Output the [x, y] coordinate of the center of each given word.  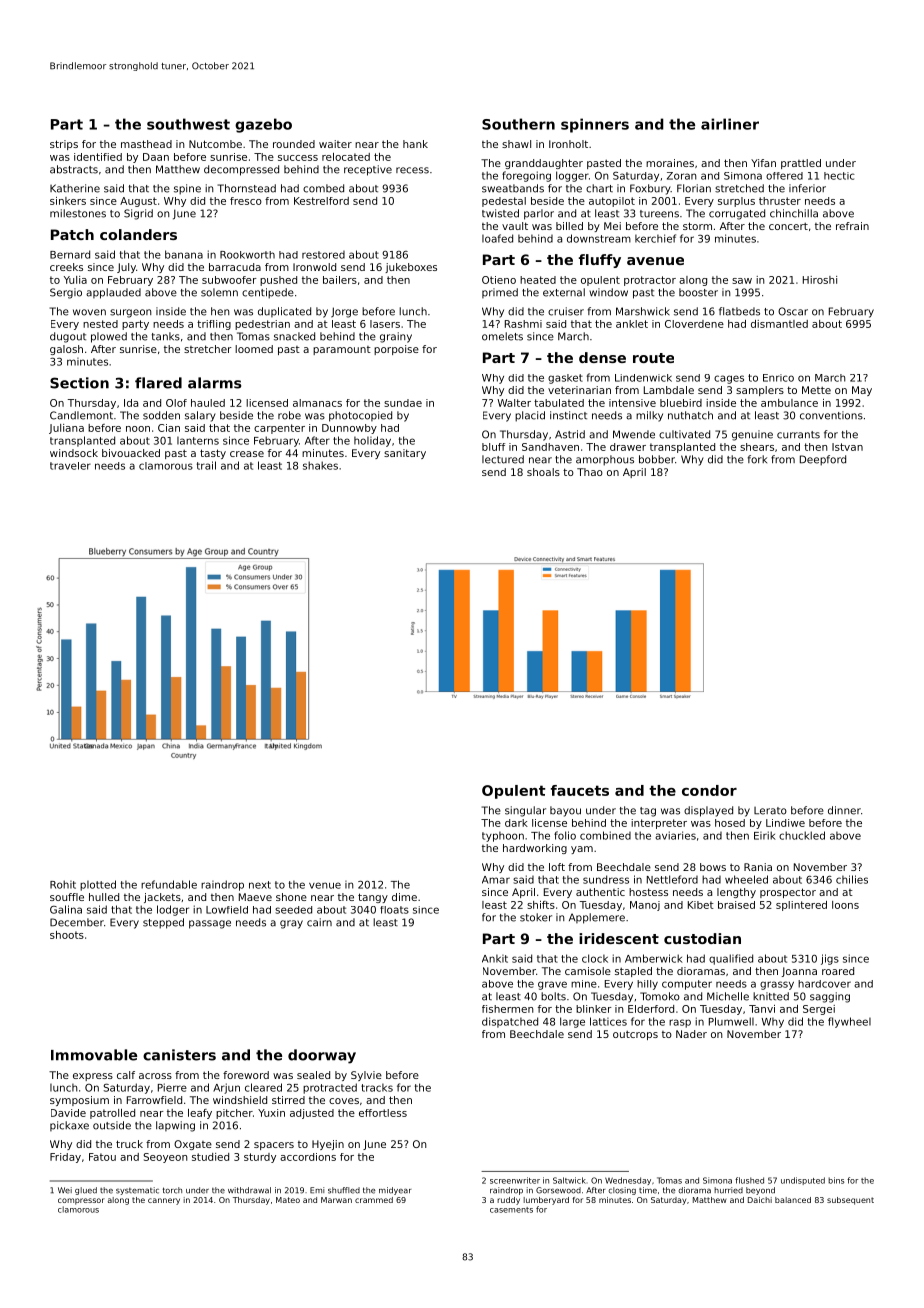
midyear [395, 1191]
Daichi [760, 1200]
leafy [200, 1114]
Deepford [823, 460]
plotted [98, 885]
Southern [518, 124]
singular [525, 811]
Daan [156, 157]
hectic [839, 176]
